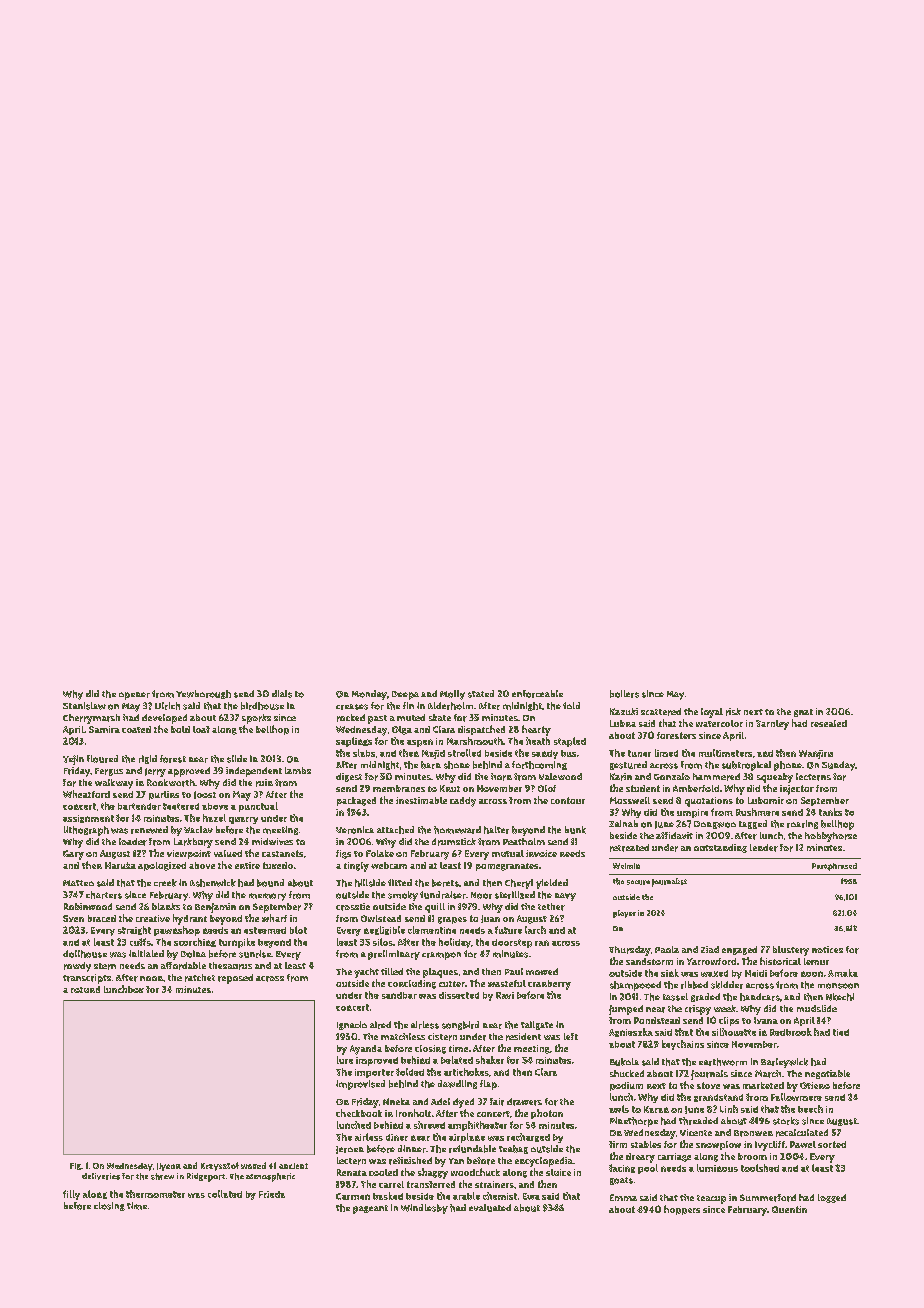 The width and height of the screenshot is (924, 1308). Describe the element at coordinates (109, 772) in the screenshot. I see `Fergus` at that location.
